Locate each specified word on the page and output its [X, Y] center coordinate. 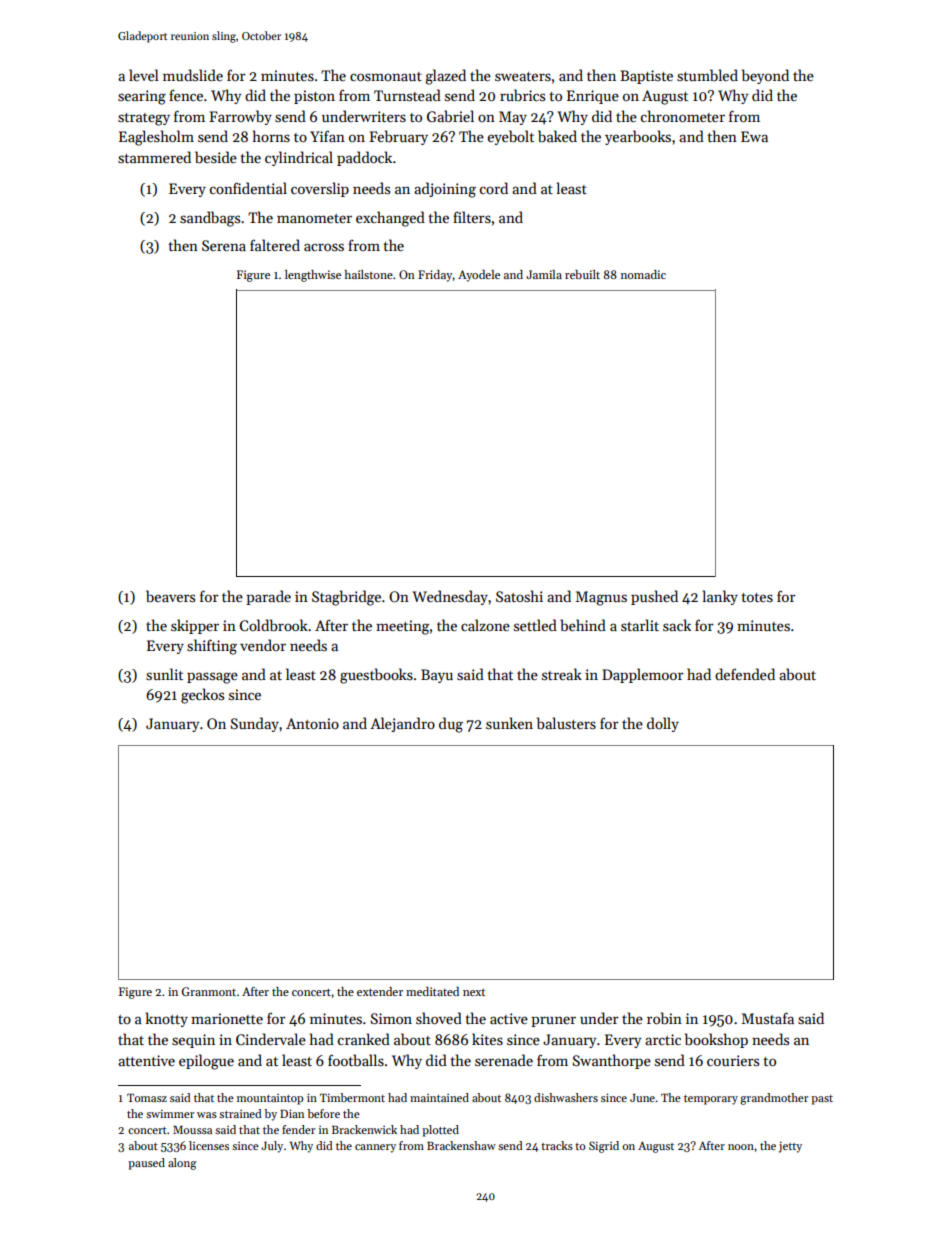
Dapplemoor [642, 675]
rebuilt [582, 274]
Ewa [754, 136]
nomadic [643, 274]
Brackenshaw [461, 1145]
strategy [144, 119]
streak [562, 674]
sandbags [210, 219]
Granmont [208, 991]
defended [745, 674]
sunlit [164, 674]
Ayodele [479, 276]
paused [146, 1164]
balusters [566, 723]
